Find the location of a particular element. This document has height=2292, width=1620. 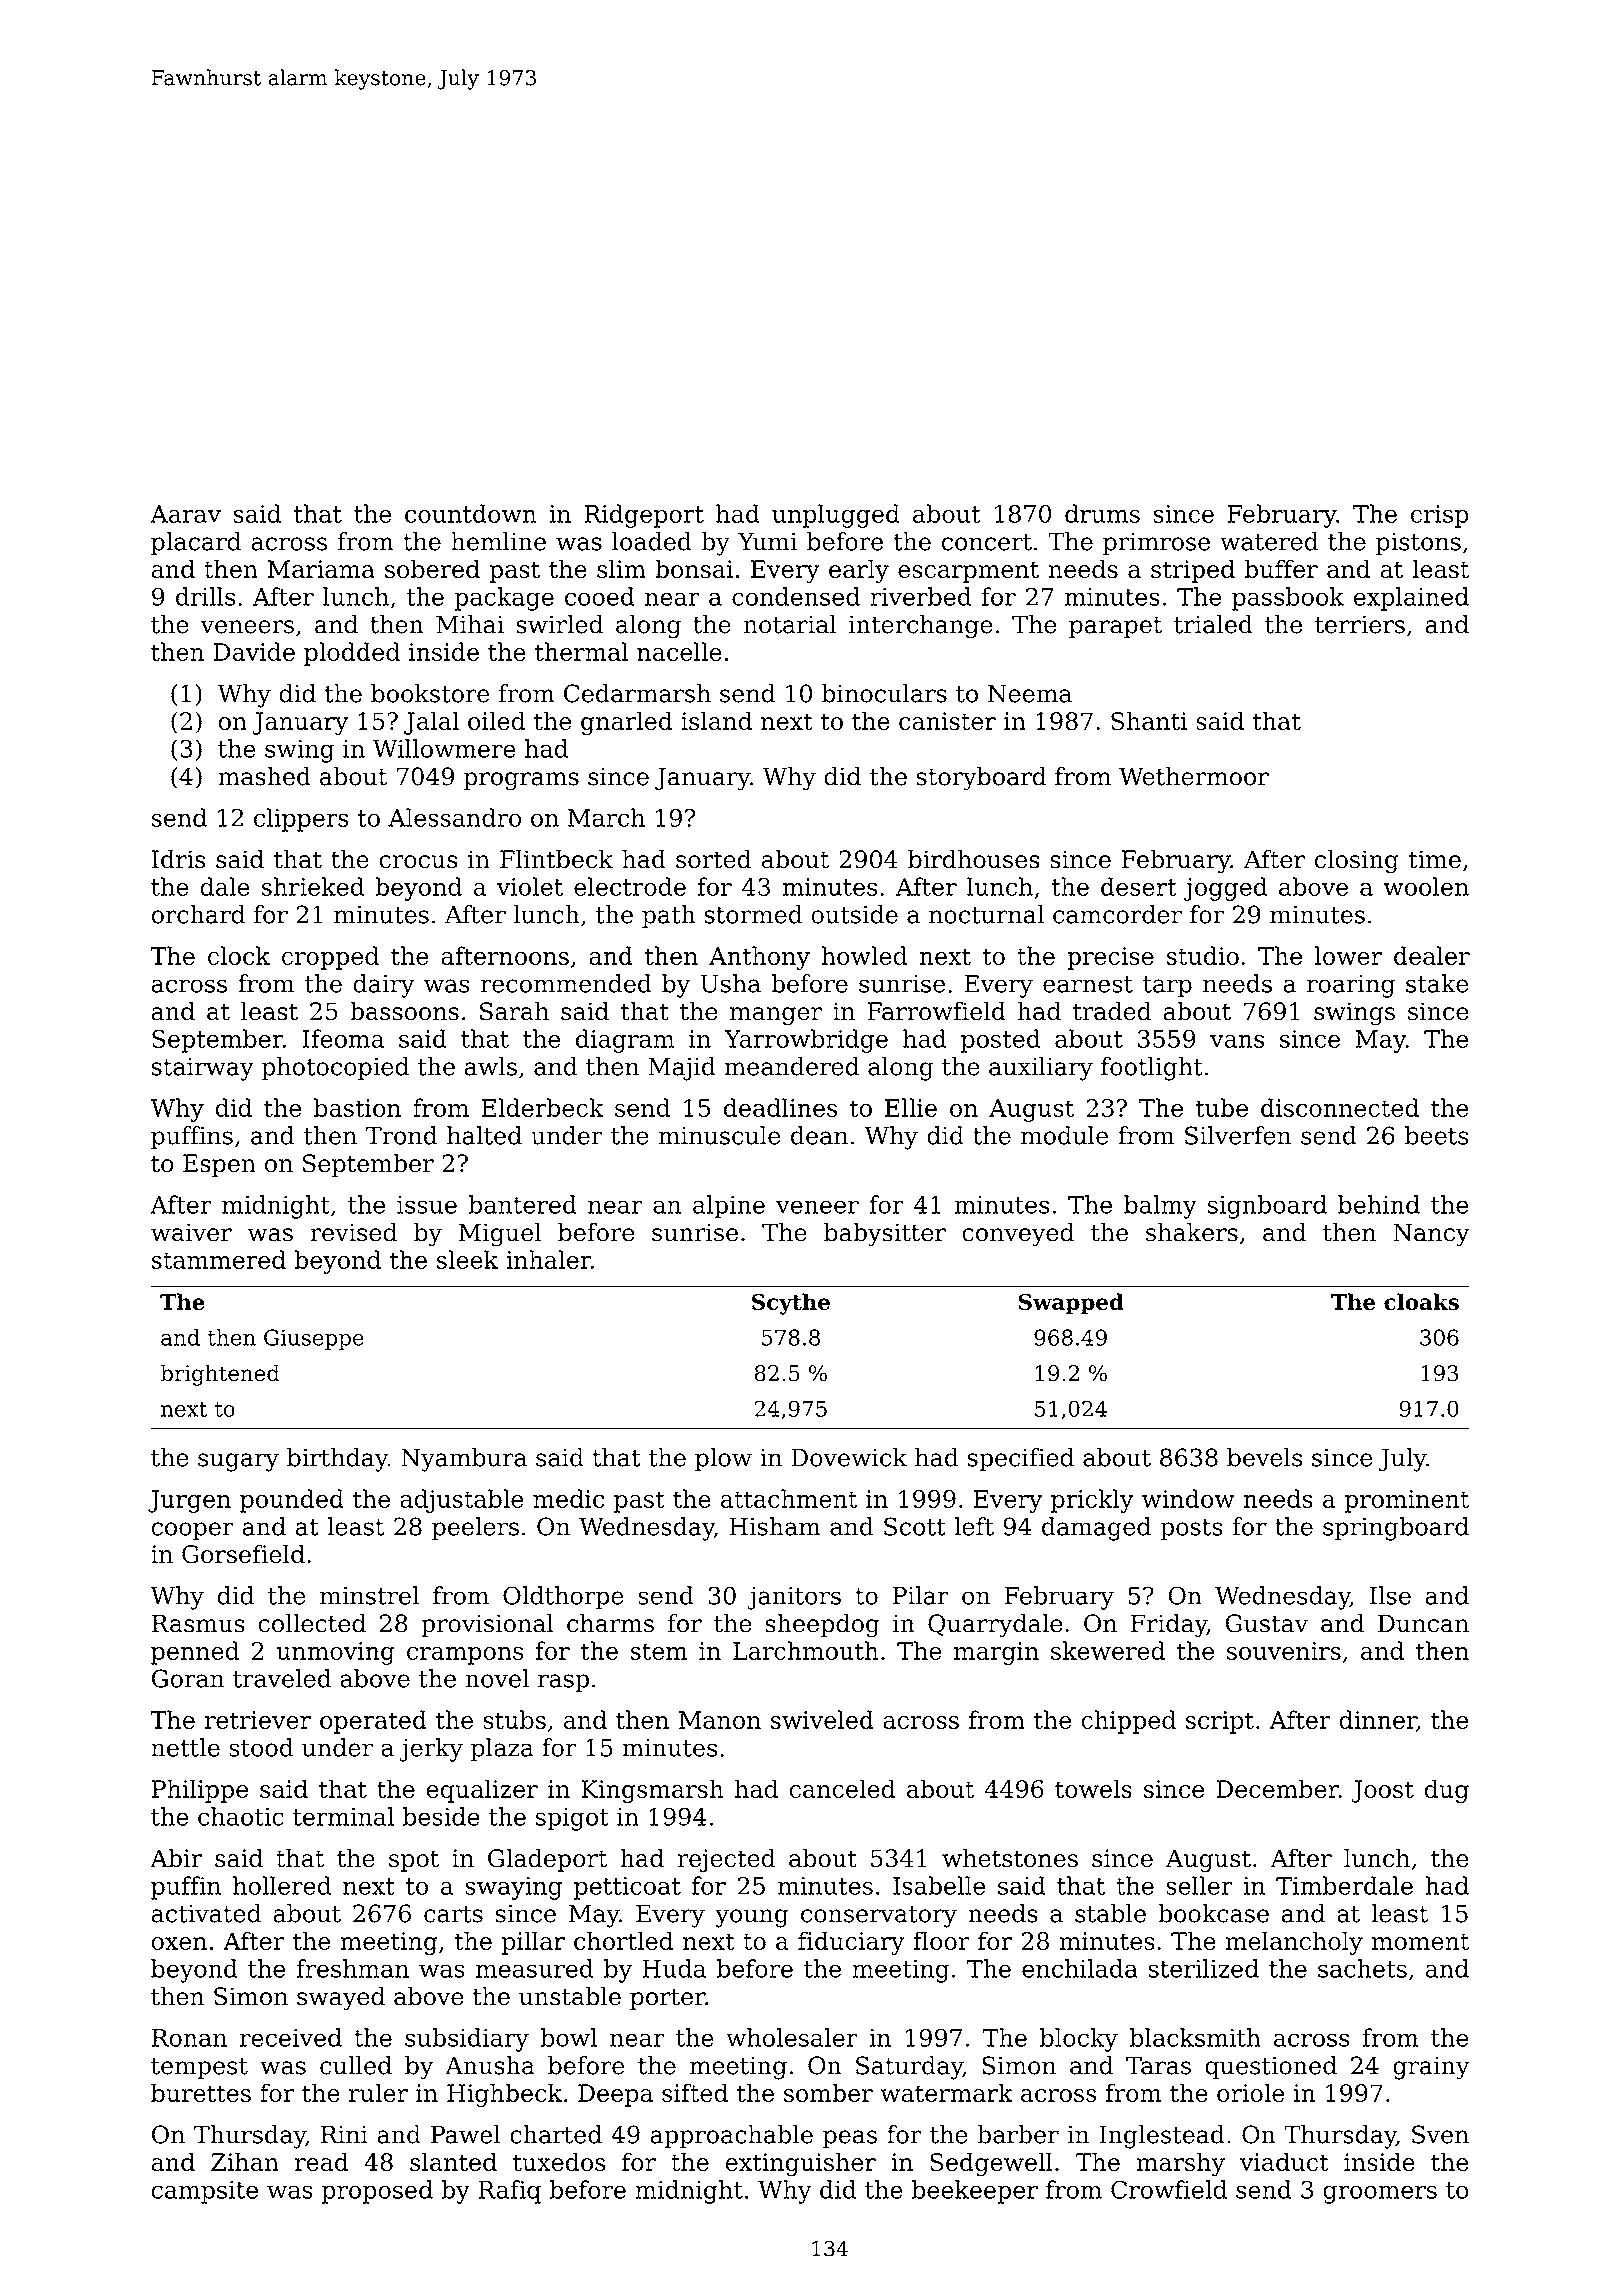

cloaks is located at coordinates (1421, 1301).
